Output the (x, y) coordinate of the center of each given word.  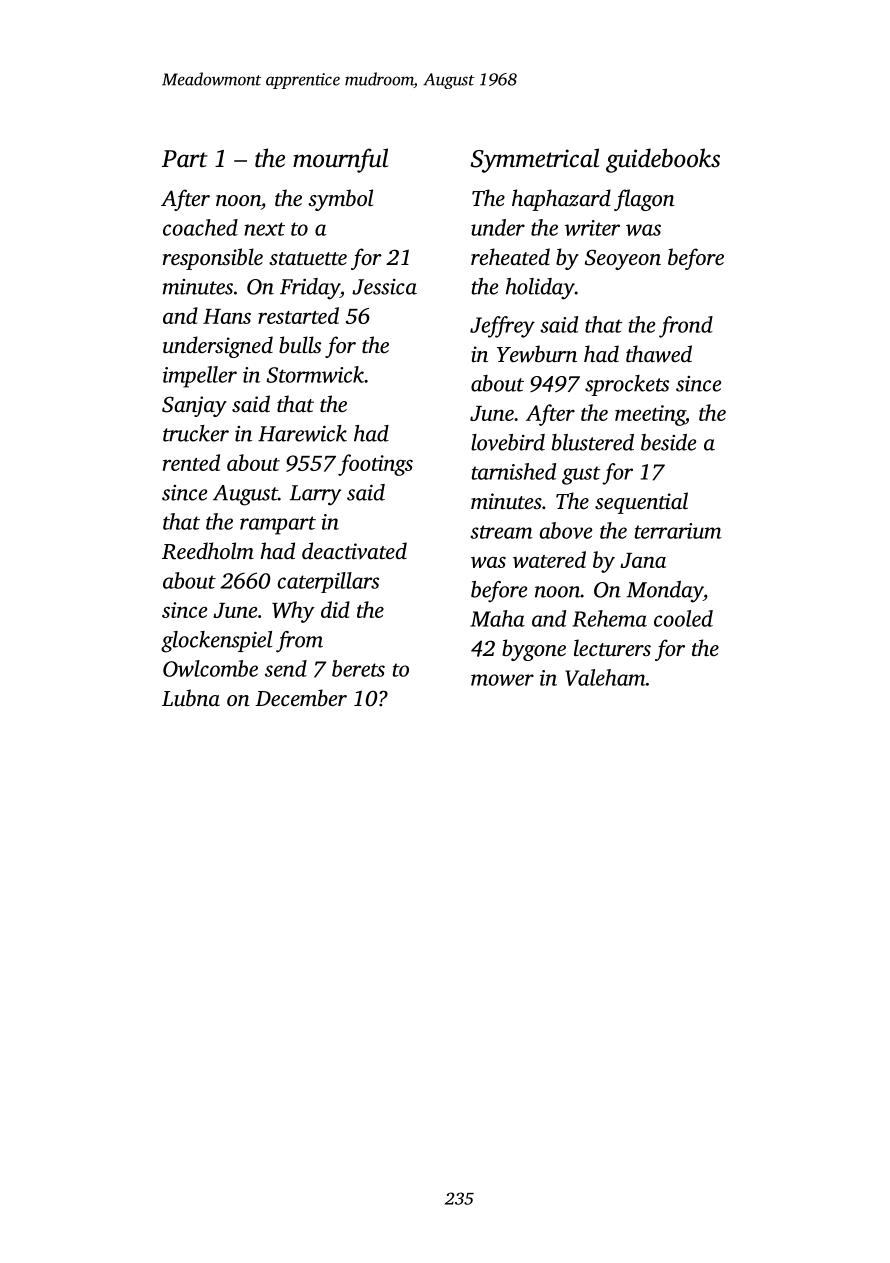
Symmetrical (534, 160)
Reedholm (208, 551)
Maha (497, 618)
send (286, 668)
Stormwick (315, 374)
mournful (340, 160)
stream (501, 532)
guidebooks (663, 160)
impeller (200, 377)
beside (668, 442)
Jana (643, 560)
